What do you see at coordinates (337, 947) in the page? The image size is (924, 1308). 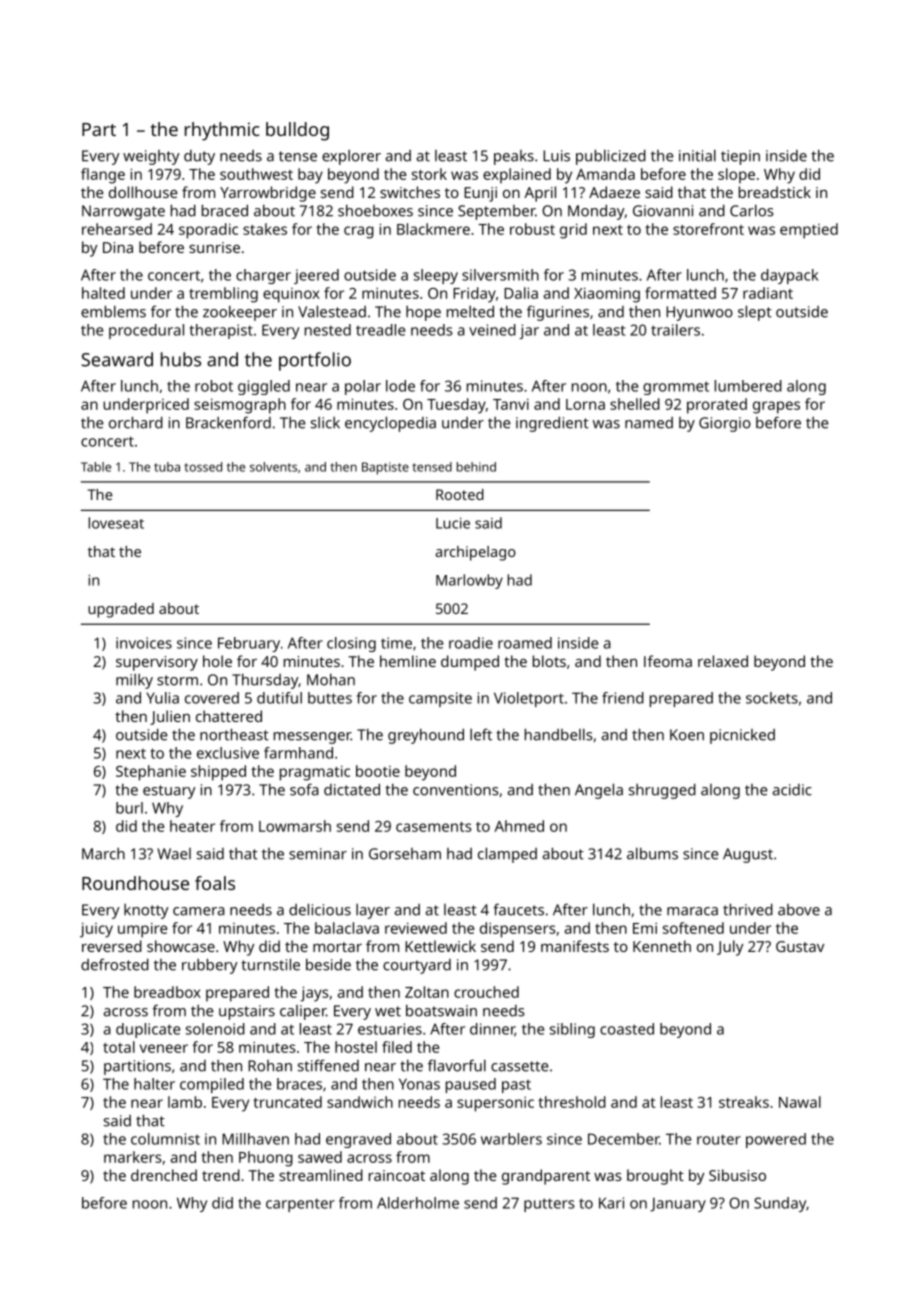 I see `mortar` at bounding box center [337, 947].
